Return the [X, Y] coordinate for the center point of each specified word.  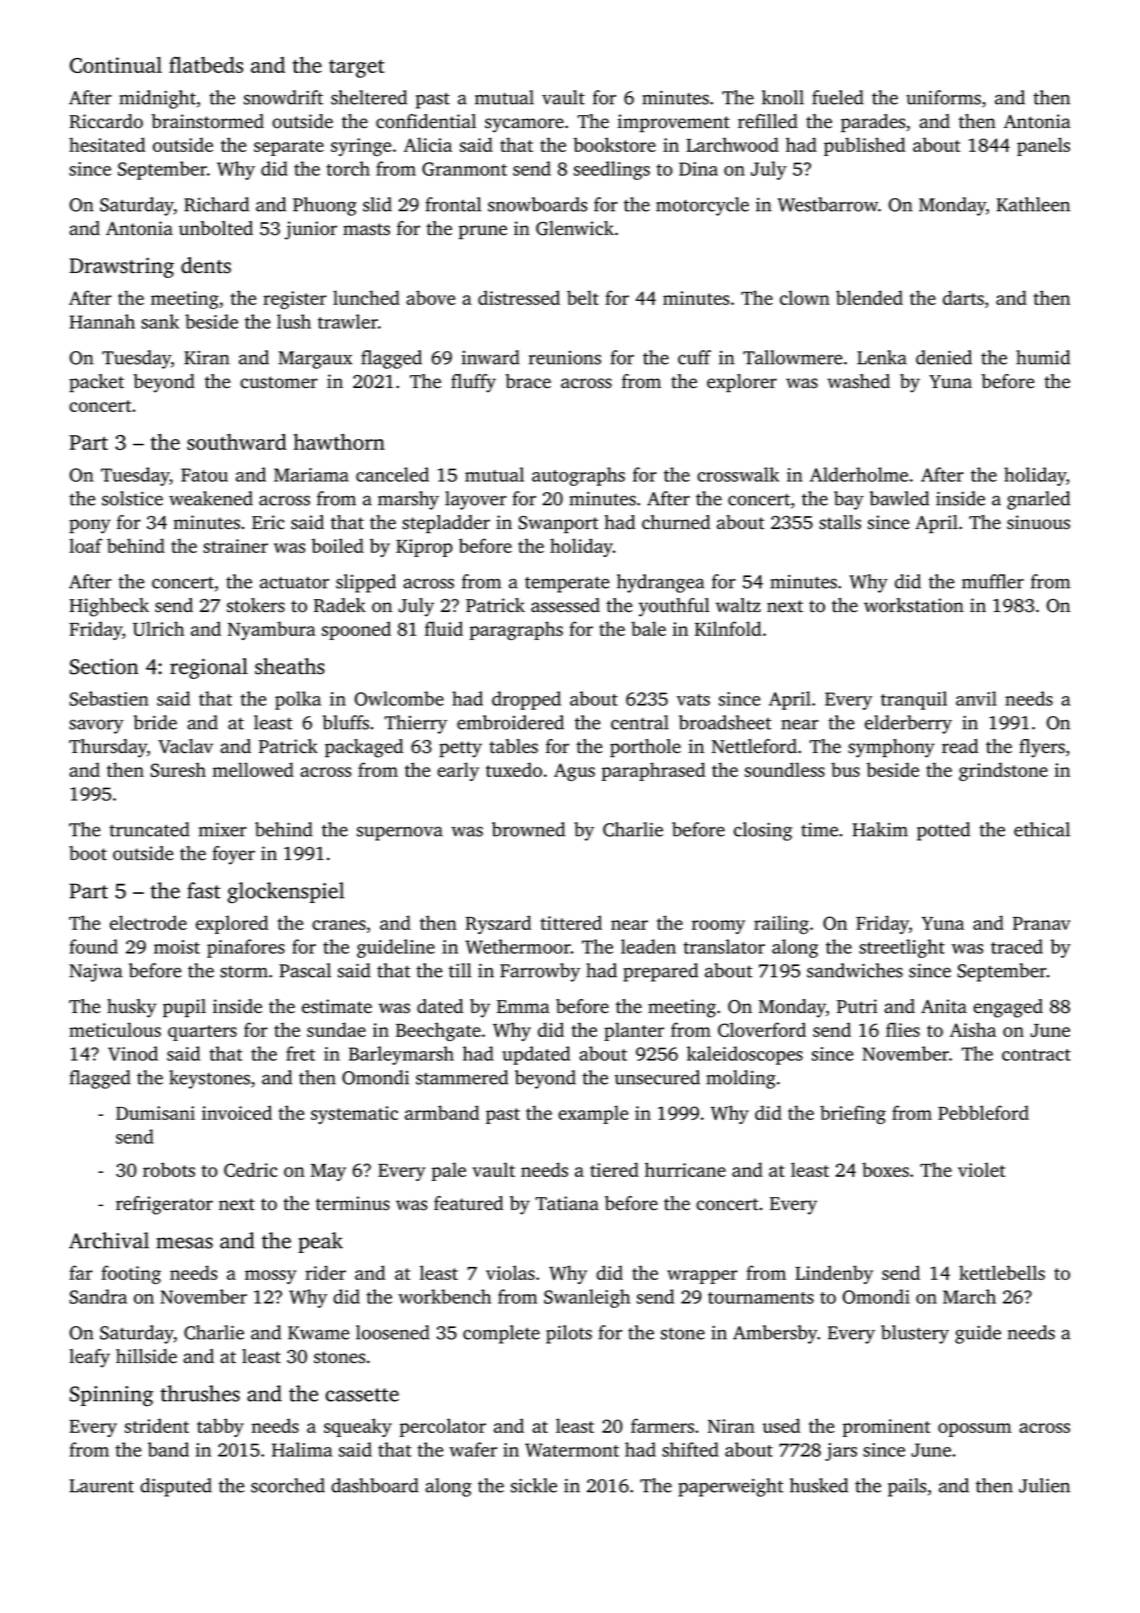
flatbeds [206, 65]
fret [300, 1053]
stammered [462, 1077]
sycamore [524, 125]
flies [903, 1029]
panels [1043, 146]
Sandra [98, 1296]
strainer [235, 546]
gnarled [1038, 500]
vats [693, 700]
